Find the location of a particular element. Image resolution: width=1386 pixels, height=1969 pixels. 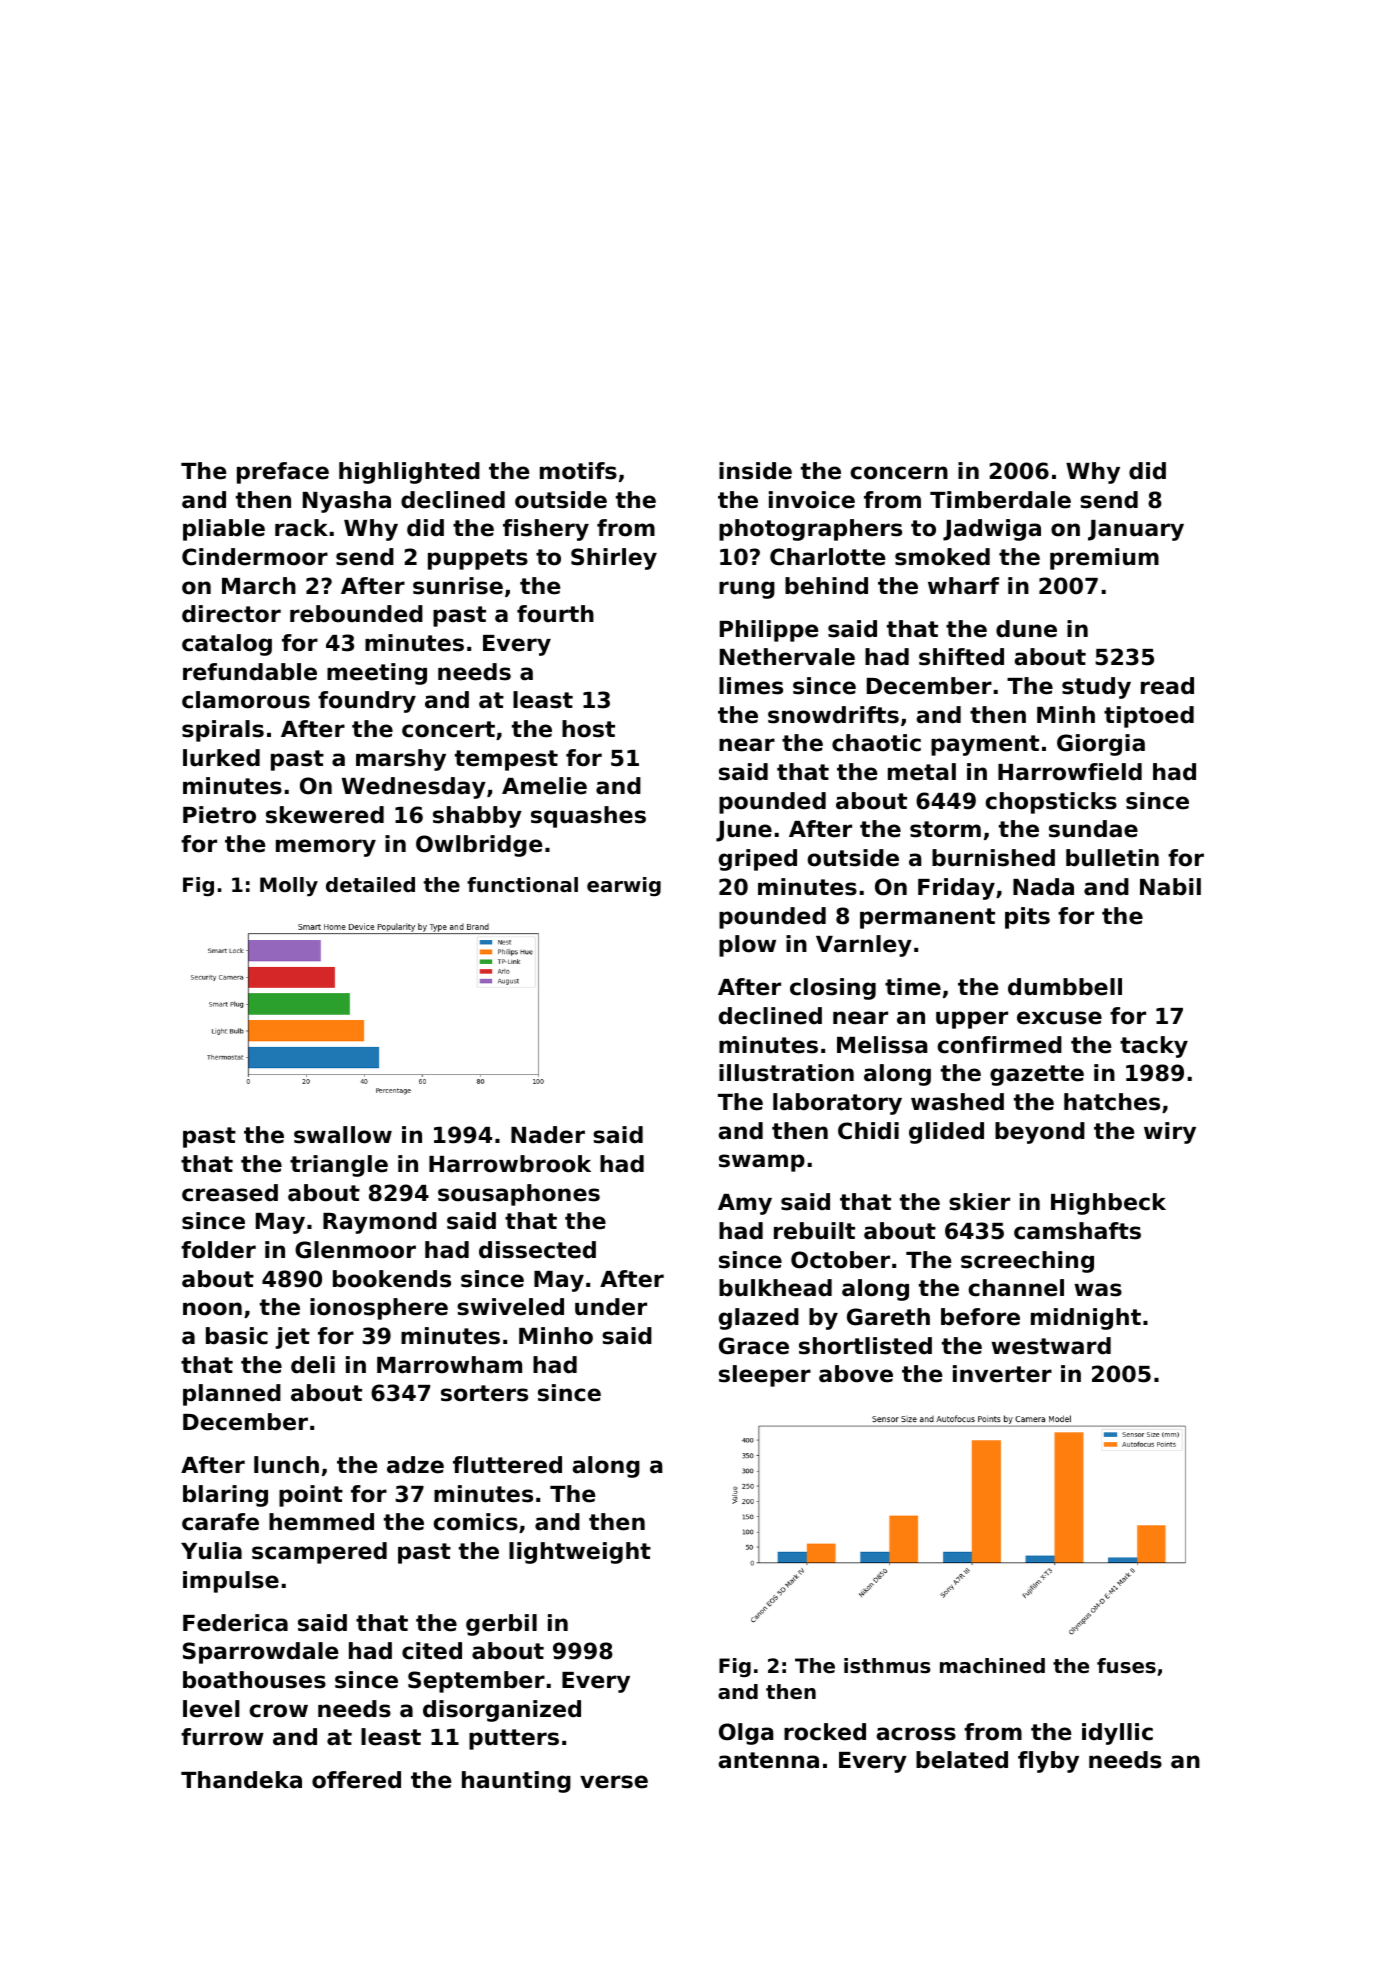

rocked is located at coordinates (825, 1732).
